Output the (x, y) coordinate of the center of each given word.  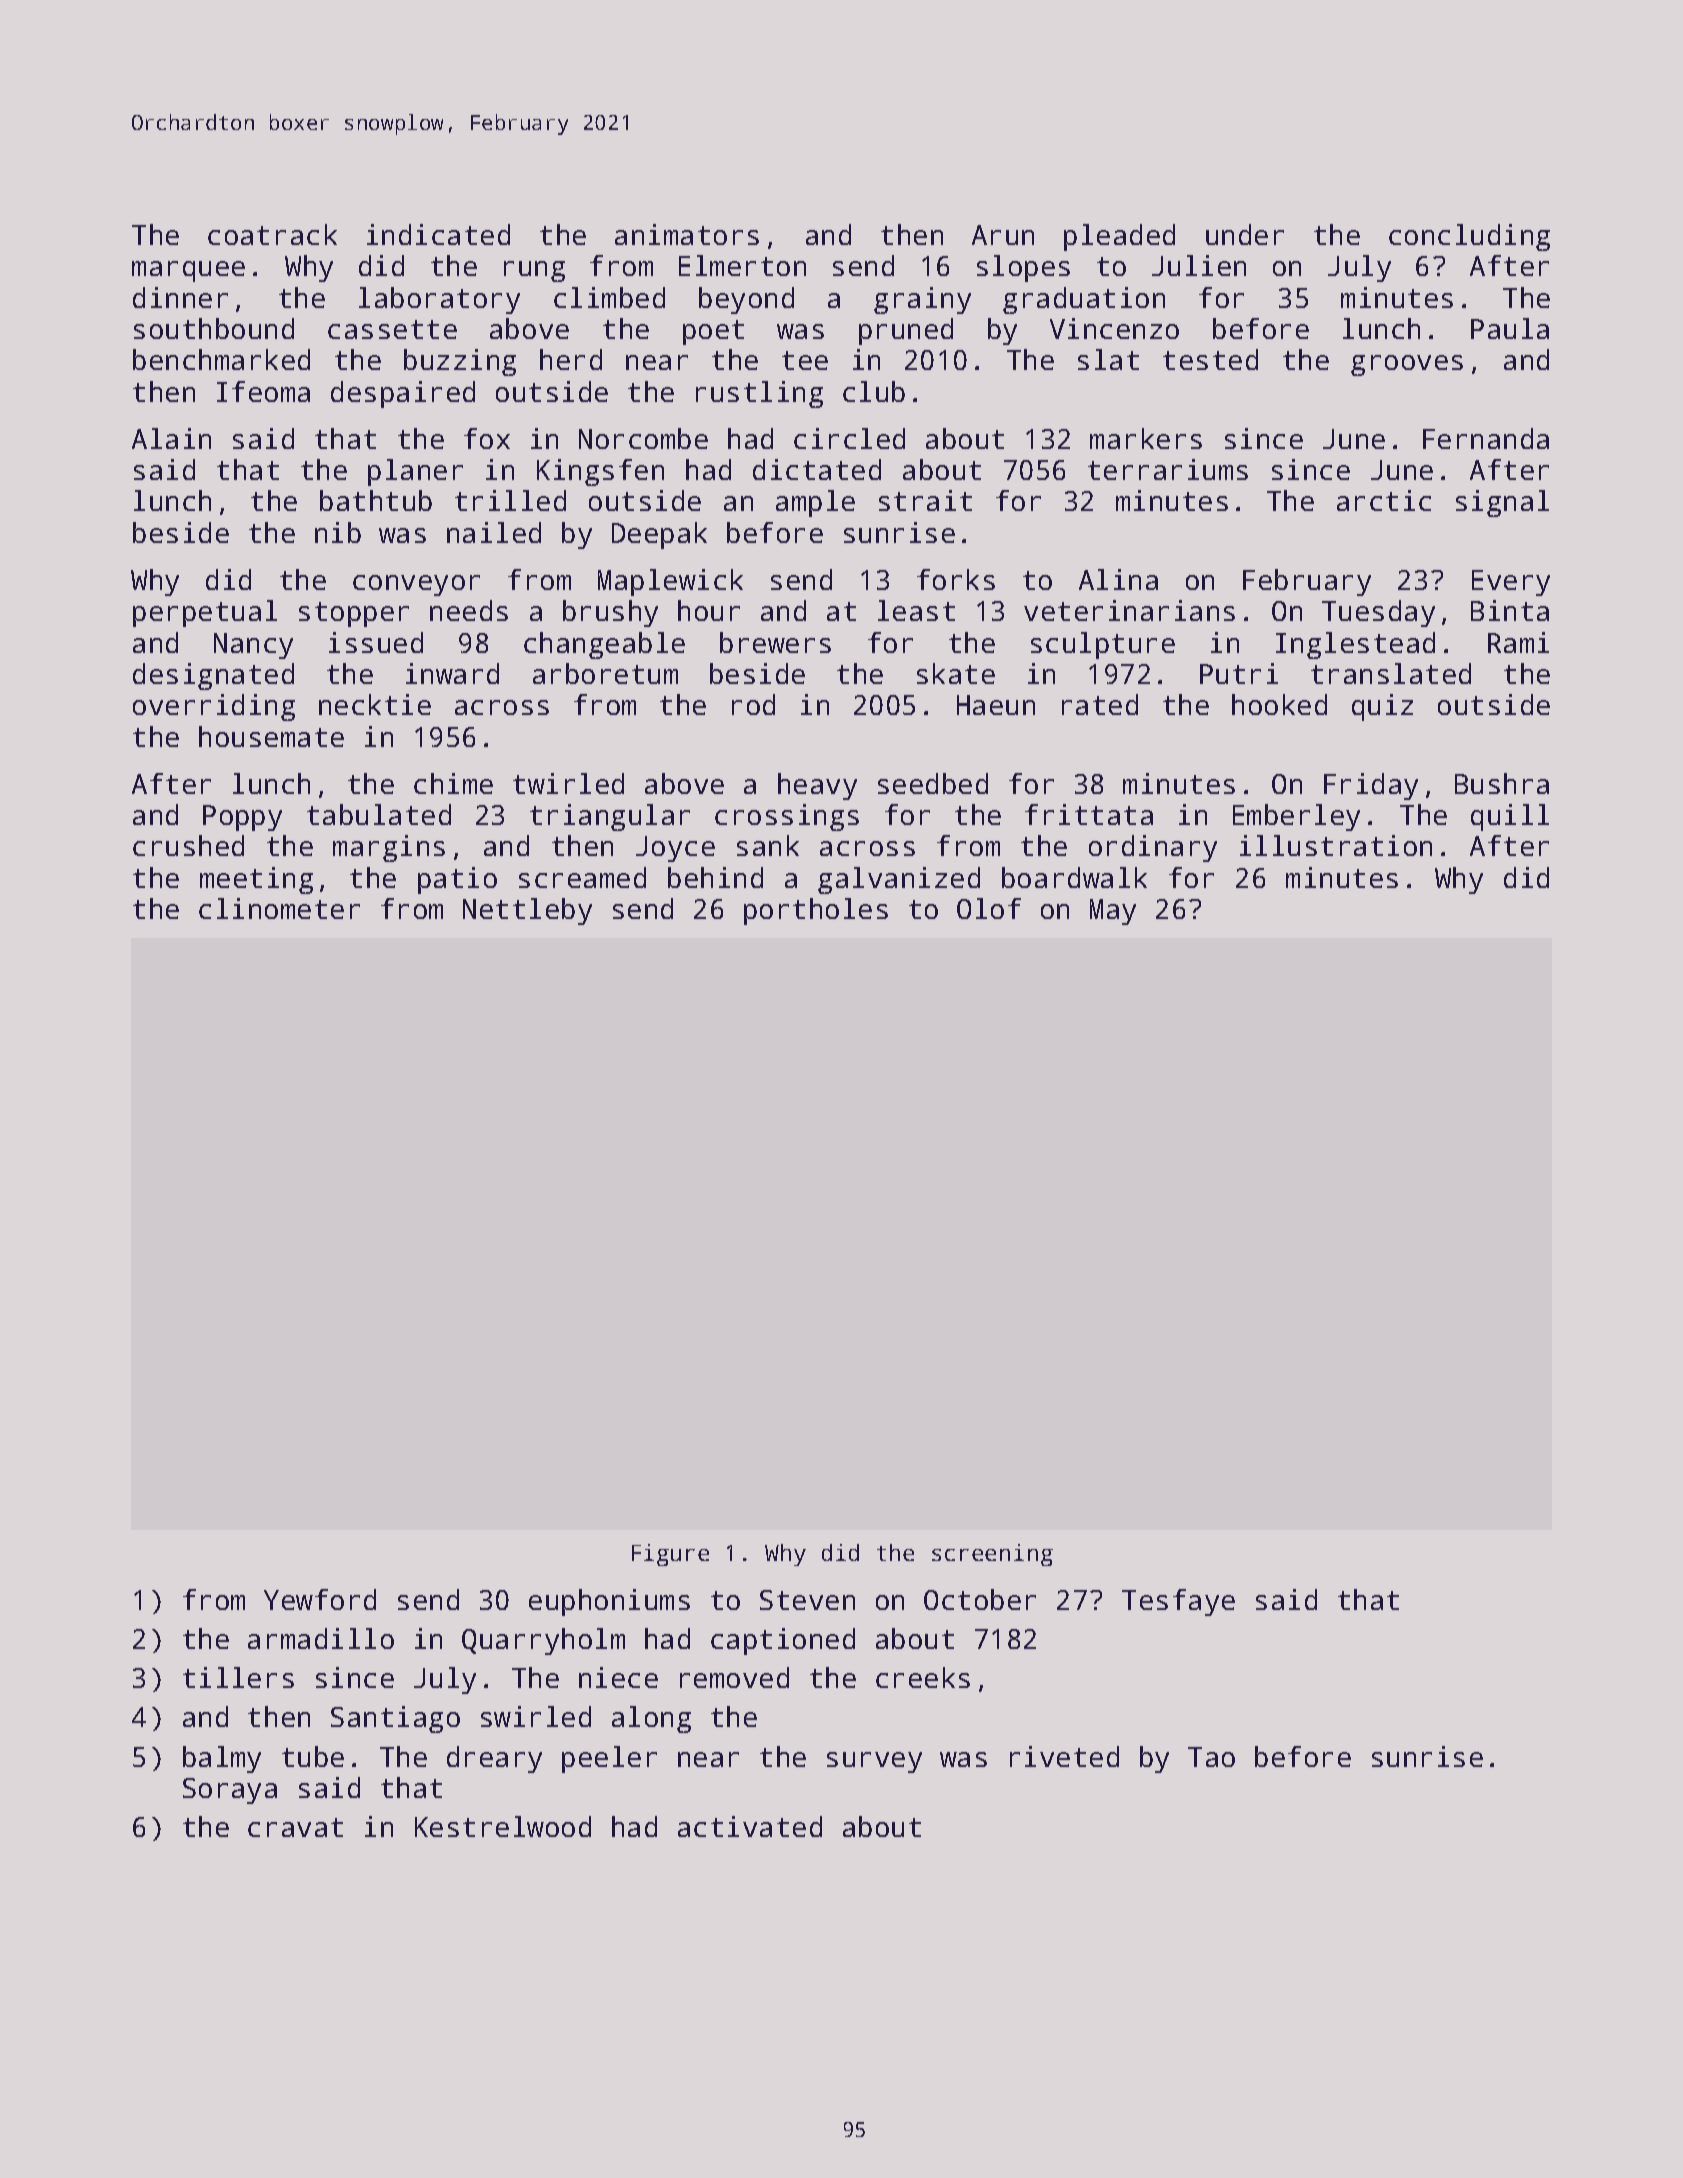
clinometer (279, 908)
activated (750, 1826)
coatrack (272, 234)
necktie (375, 704)
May (1113, 912)
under (1245, 234)
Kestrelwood (503, 1826)
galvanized (899, 880)
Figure (670, 1555)
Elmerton (742, 265)
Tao (1211, 1757)
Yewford (320, 1599)
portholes (816, 911)
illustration (1336, 845)
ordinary (1153, 848)
